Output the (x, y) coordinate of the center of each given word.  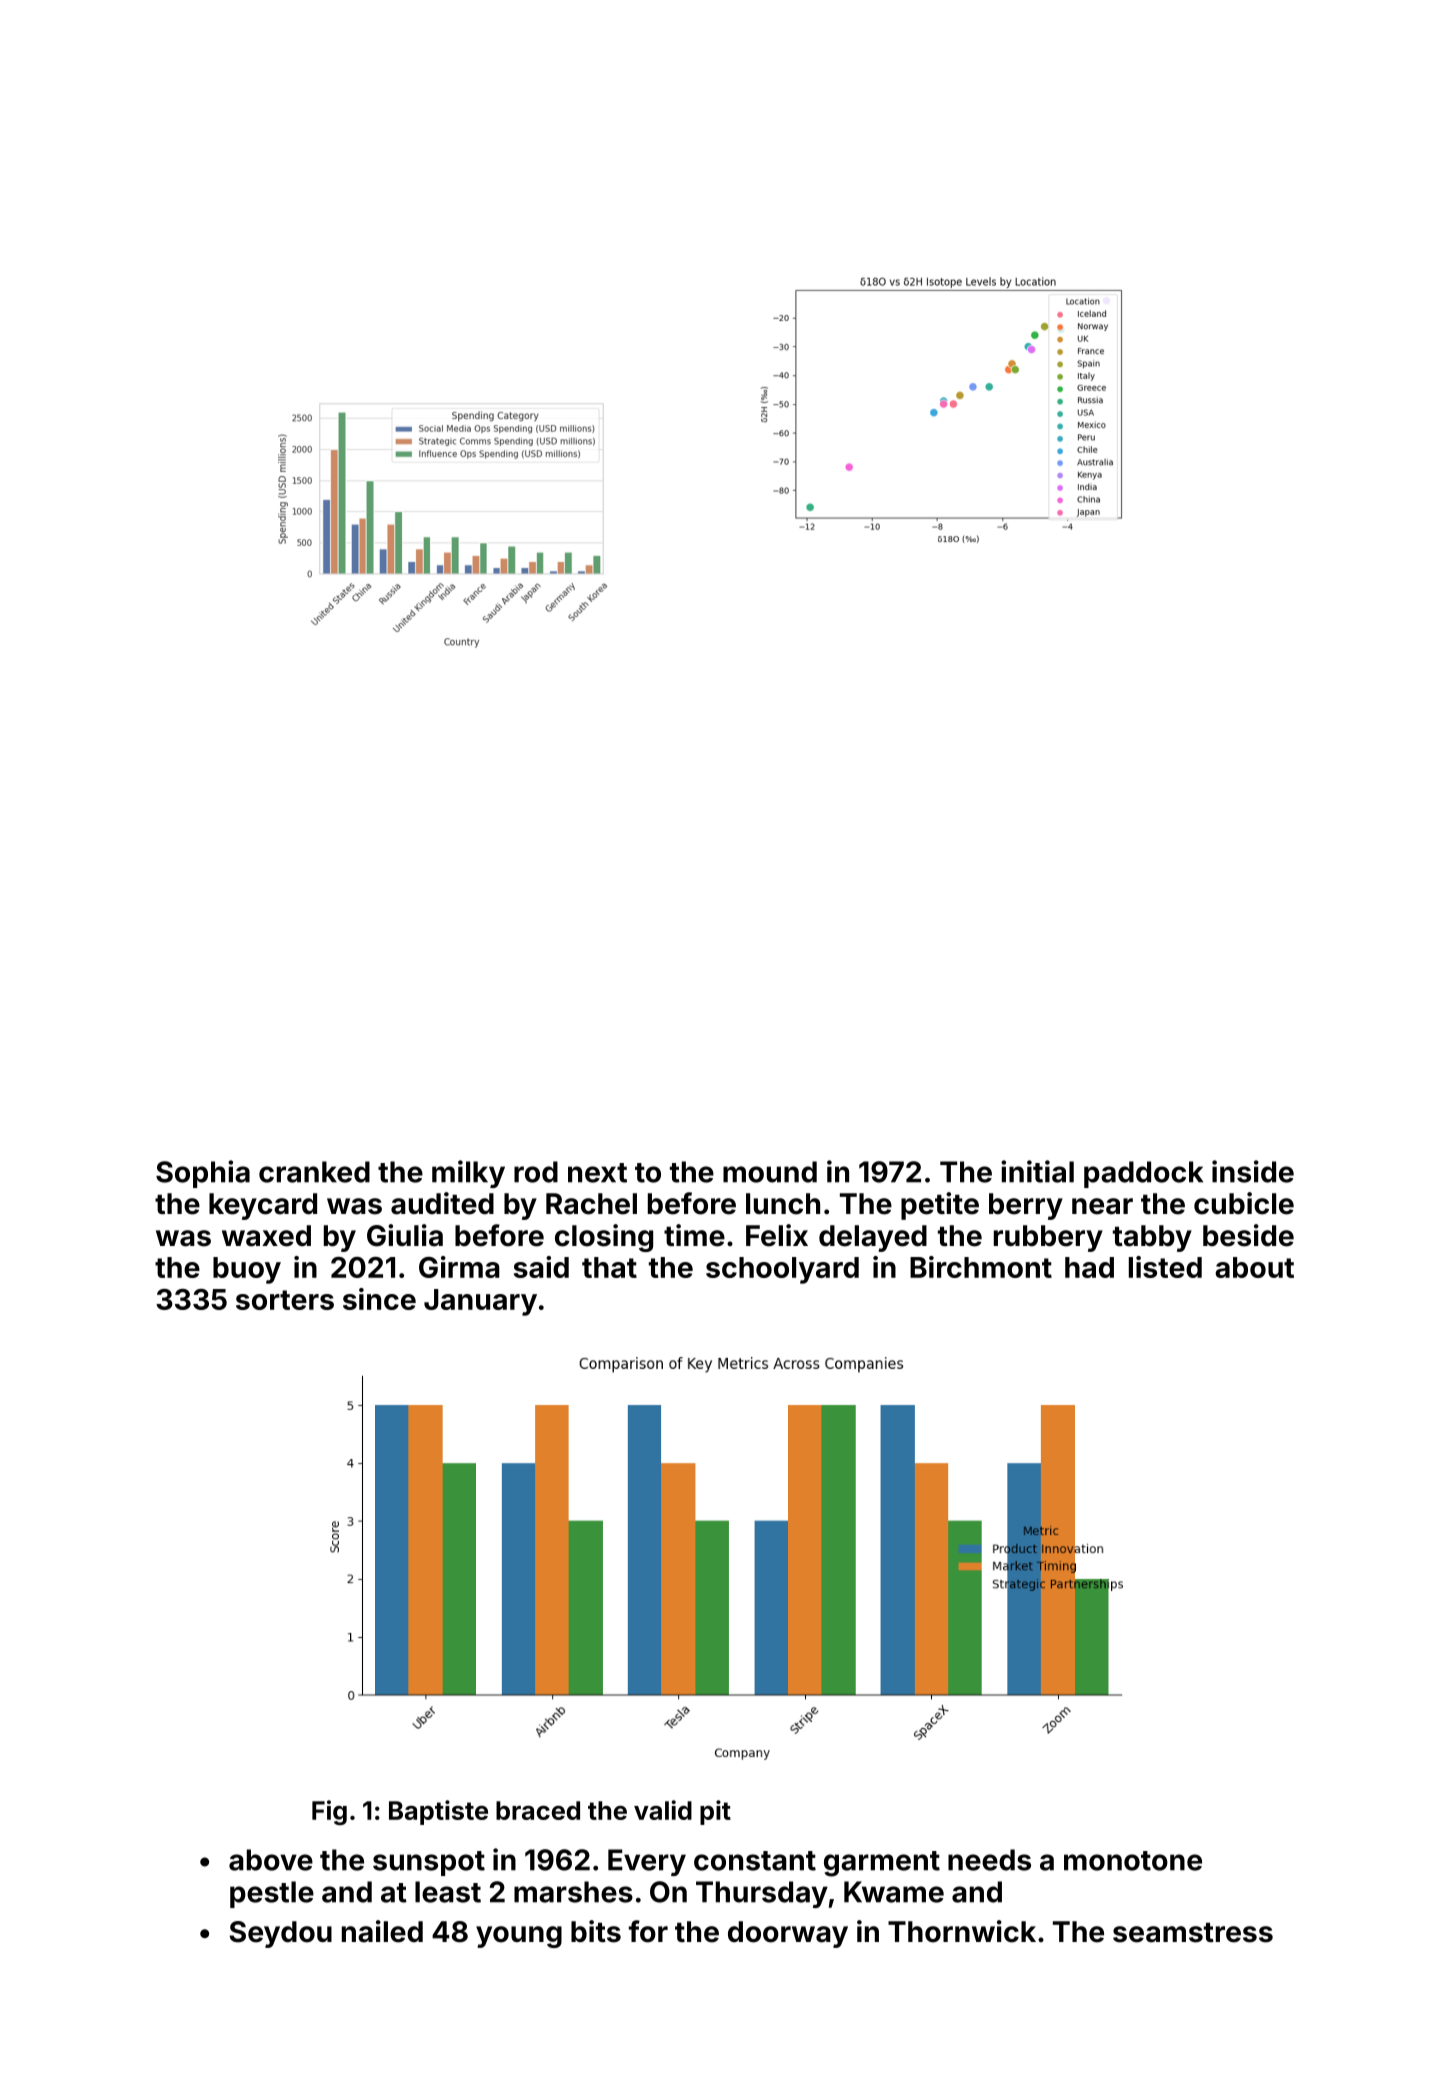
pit (715, 1812)
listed (1165, 1267)
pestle (272, 1894)
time (694, 1235)
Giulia (405, 1235)
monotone (1133, 1861)
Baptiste (438, 1812)
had (1089, 1267)
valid (663, 1810)
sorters (285, 1300)
